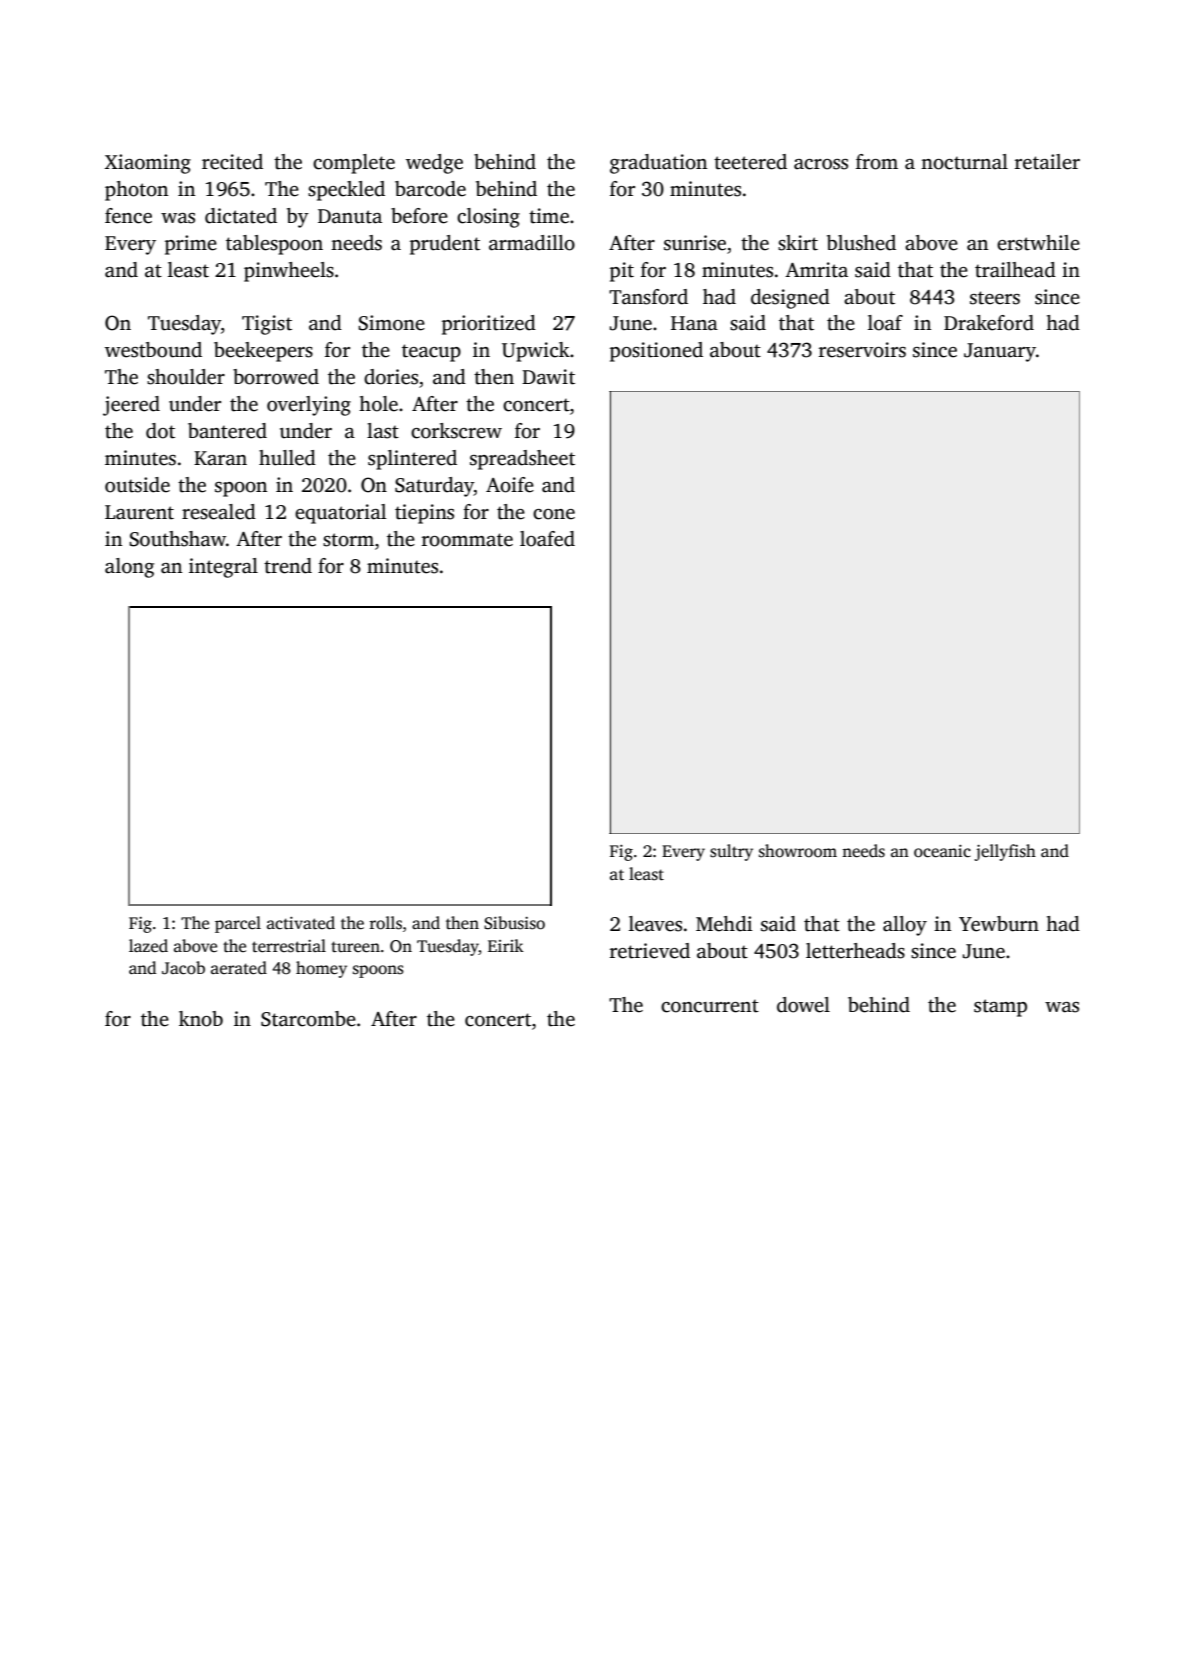 This image has height=1676, width=1185. What do you see at coordinates (1005, 852) in the image?
I see `jellyfish` at bounding box center [1005, 852].
